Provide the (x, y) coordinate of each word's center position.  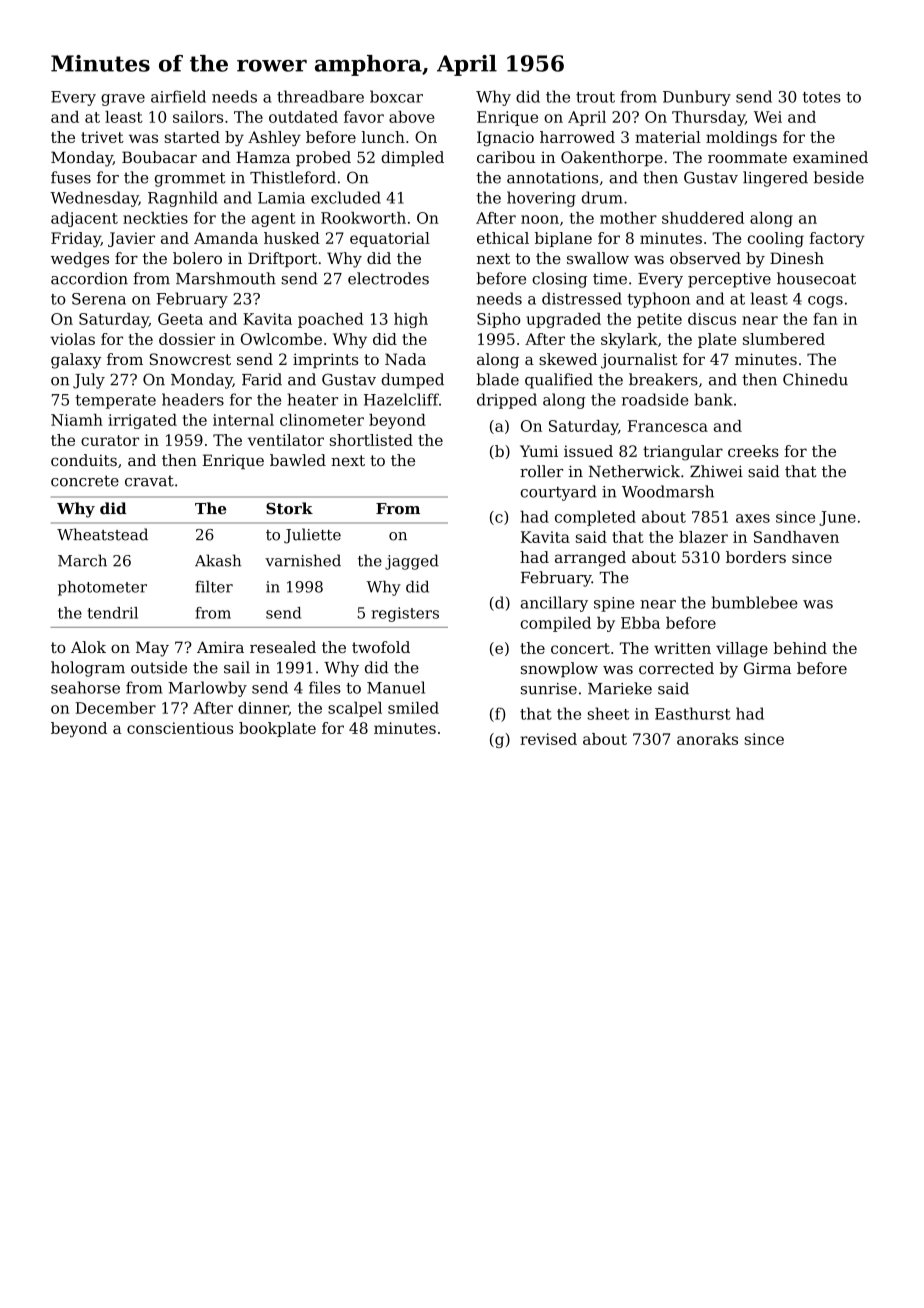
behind (800, 648)
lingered (775, 179)
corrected (676, 668)
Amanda (226, 238)
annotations (552, 178)
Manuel (396, 687)
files (325, 687)
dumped (412, 381)
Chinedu (815, 379)
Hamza (263, 157)
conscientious (180, 728)
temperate (115, 402)
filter (214, 587)
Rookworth (363, 218)
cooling (776, 240)
